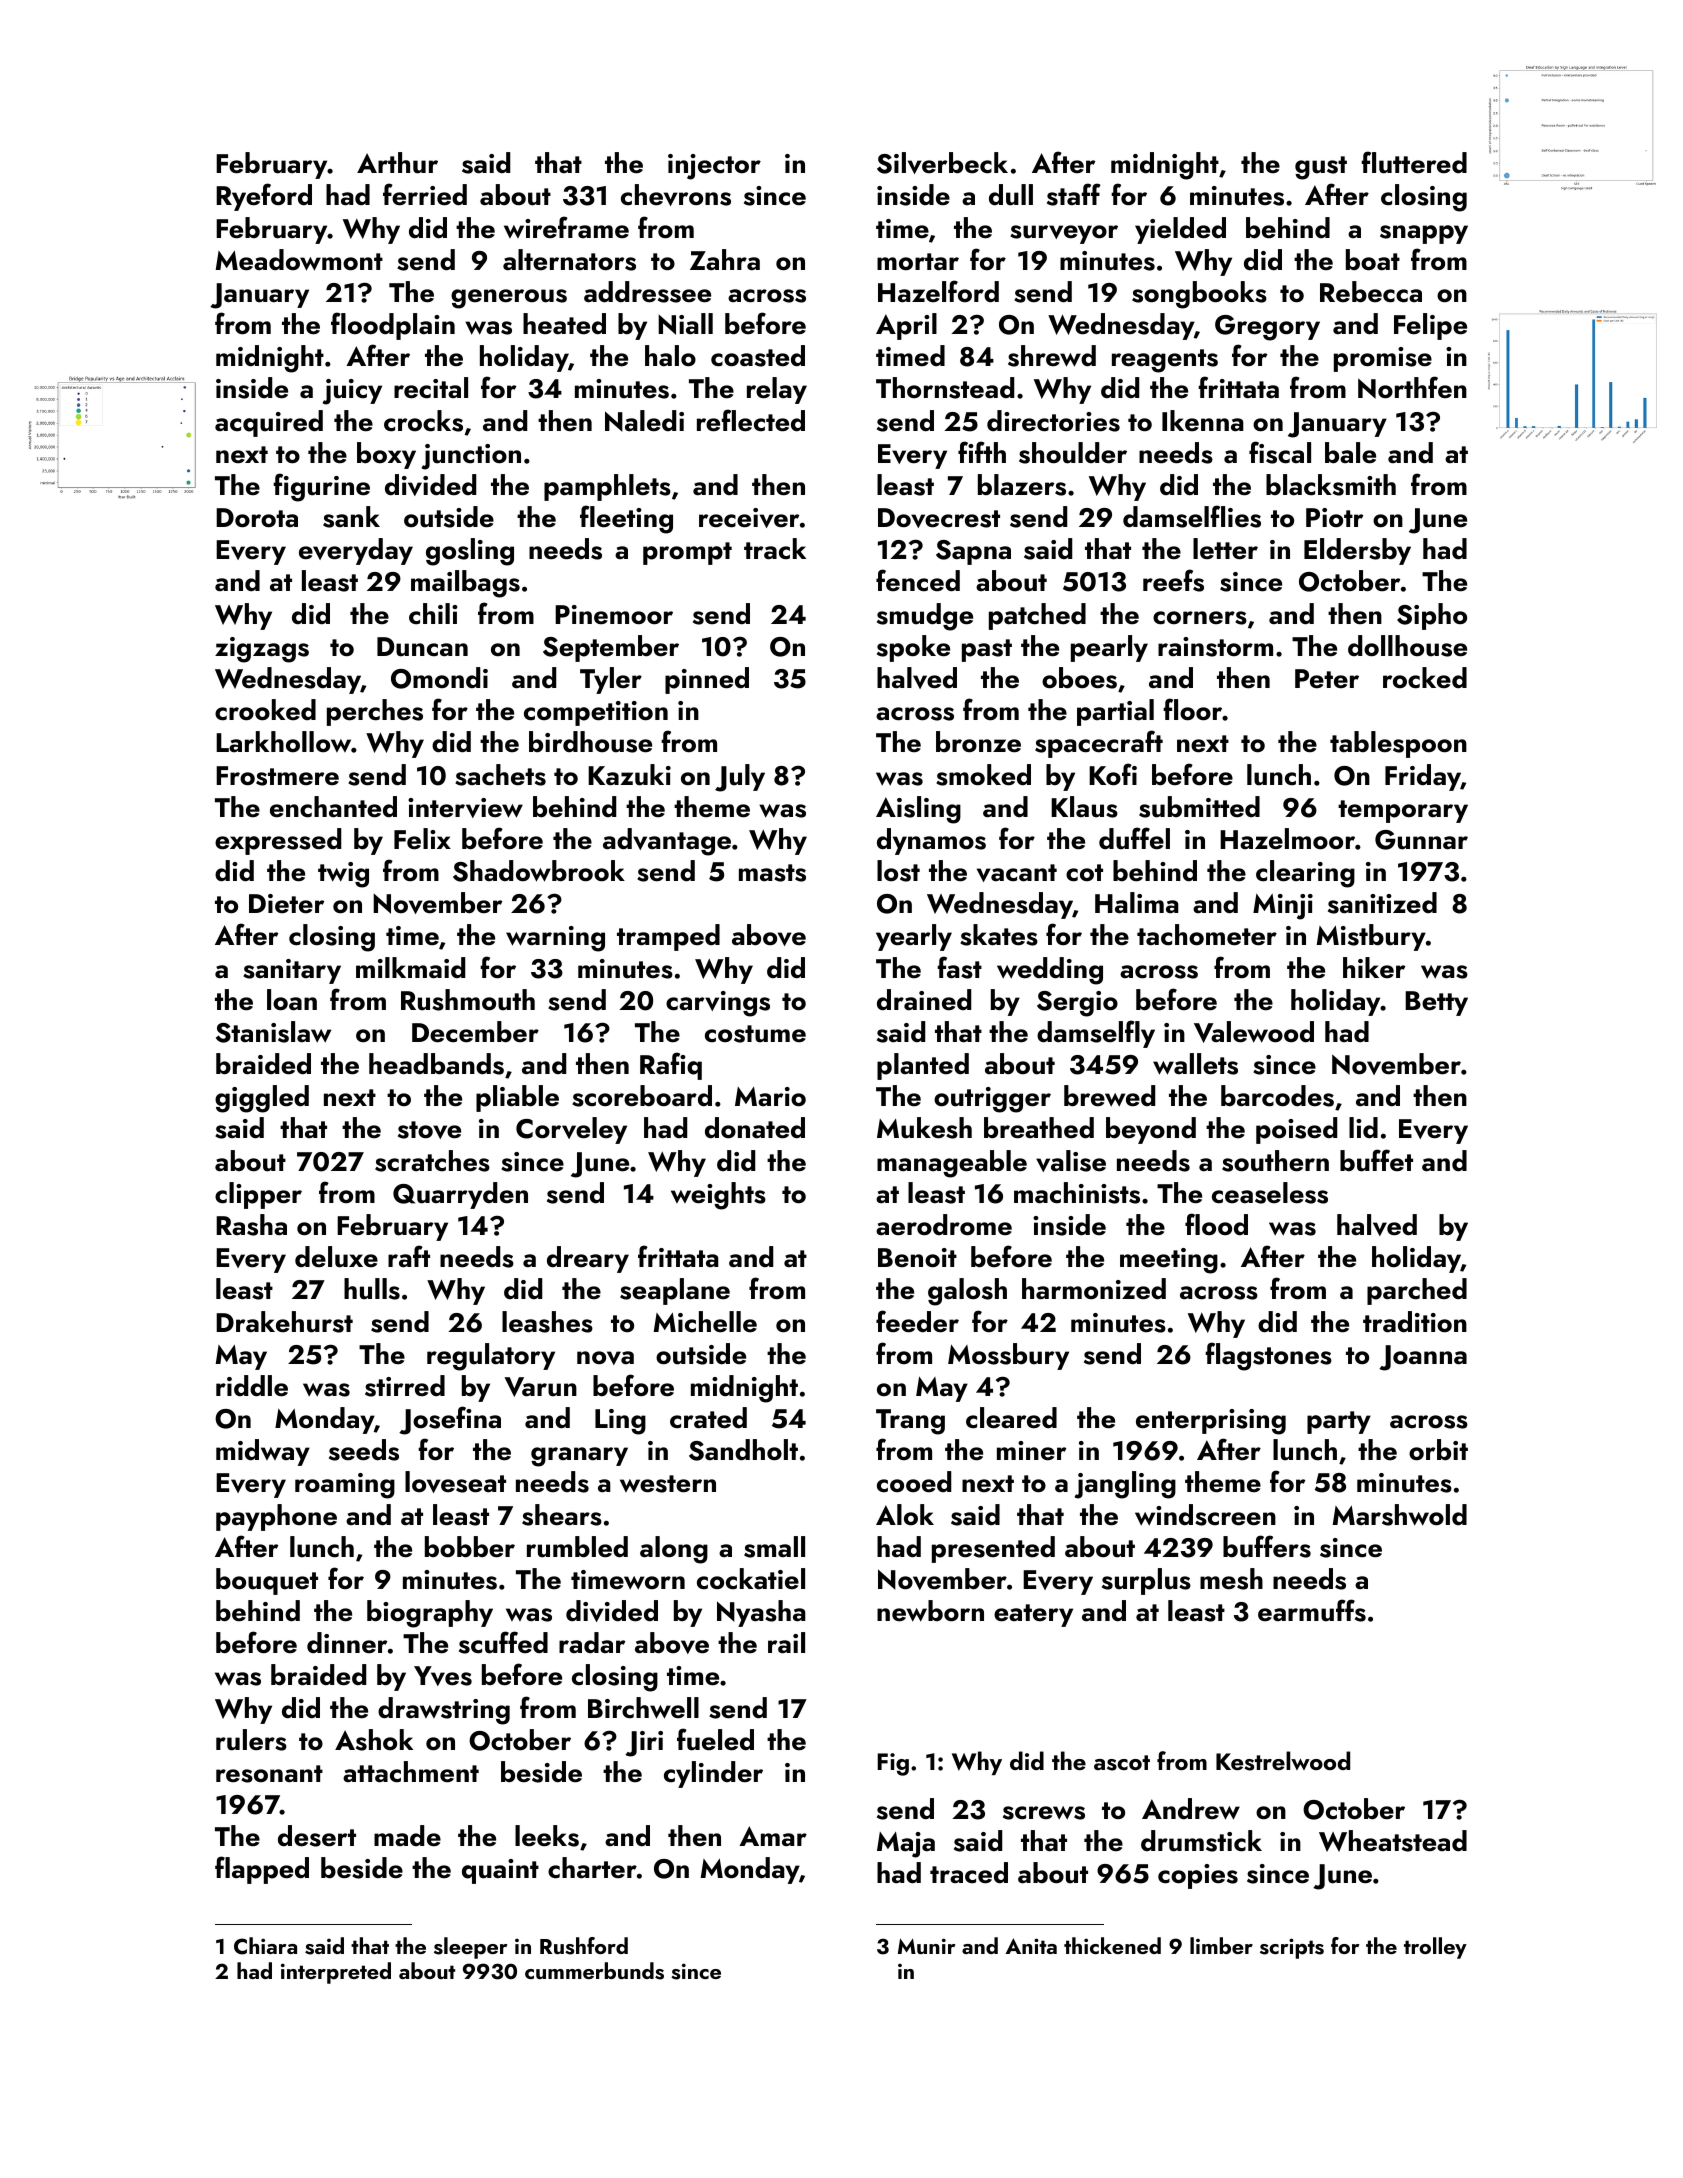 The width and height of the document is (1683, 2178). I want to click on injector, so click(714, 167).
